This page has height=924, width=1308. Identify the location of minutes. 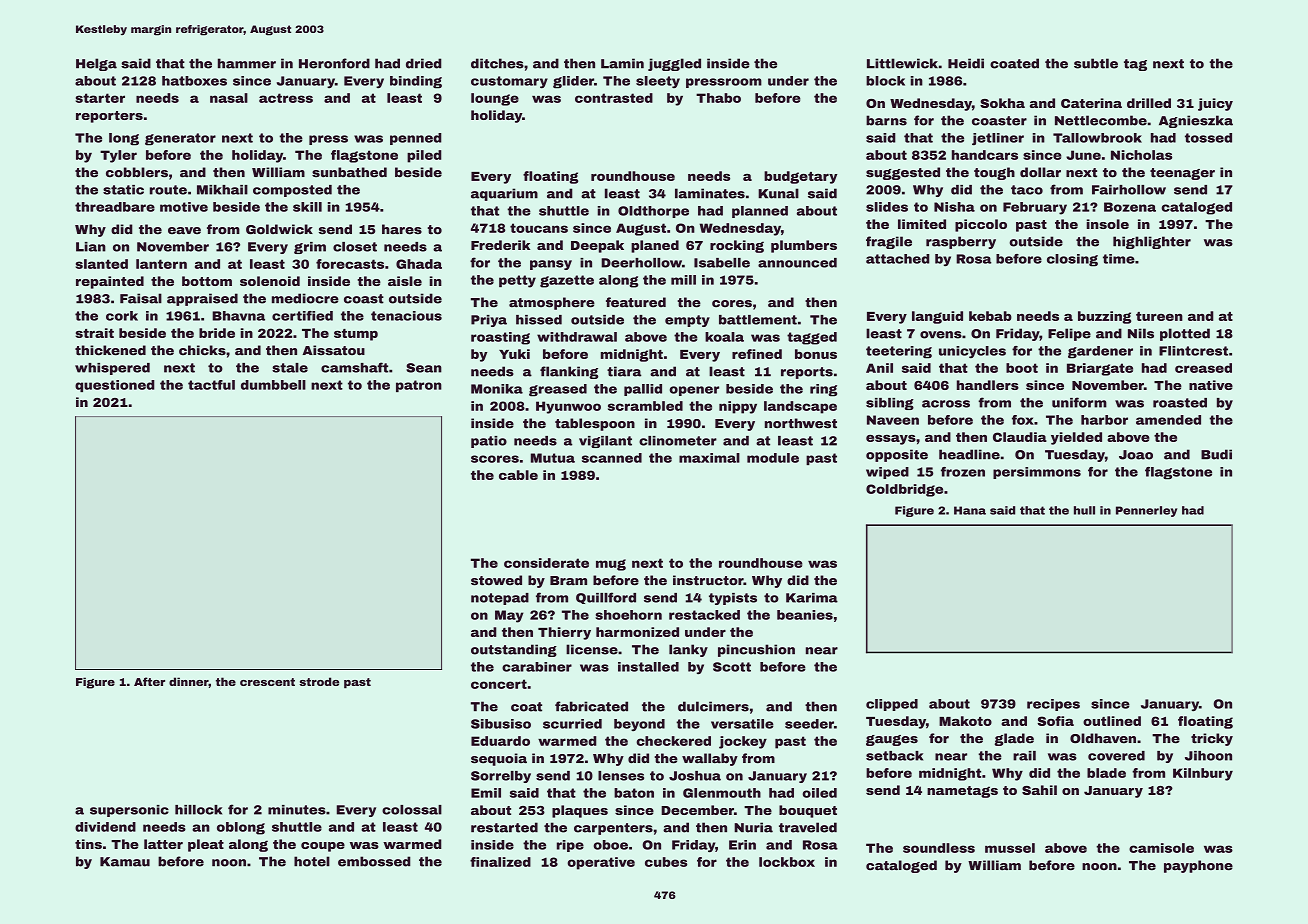
(297, 810).
